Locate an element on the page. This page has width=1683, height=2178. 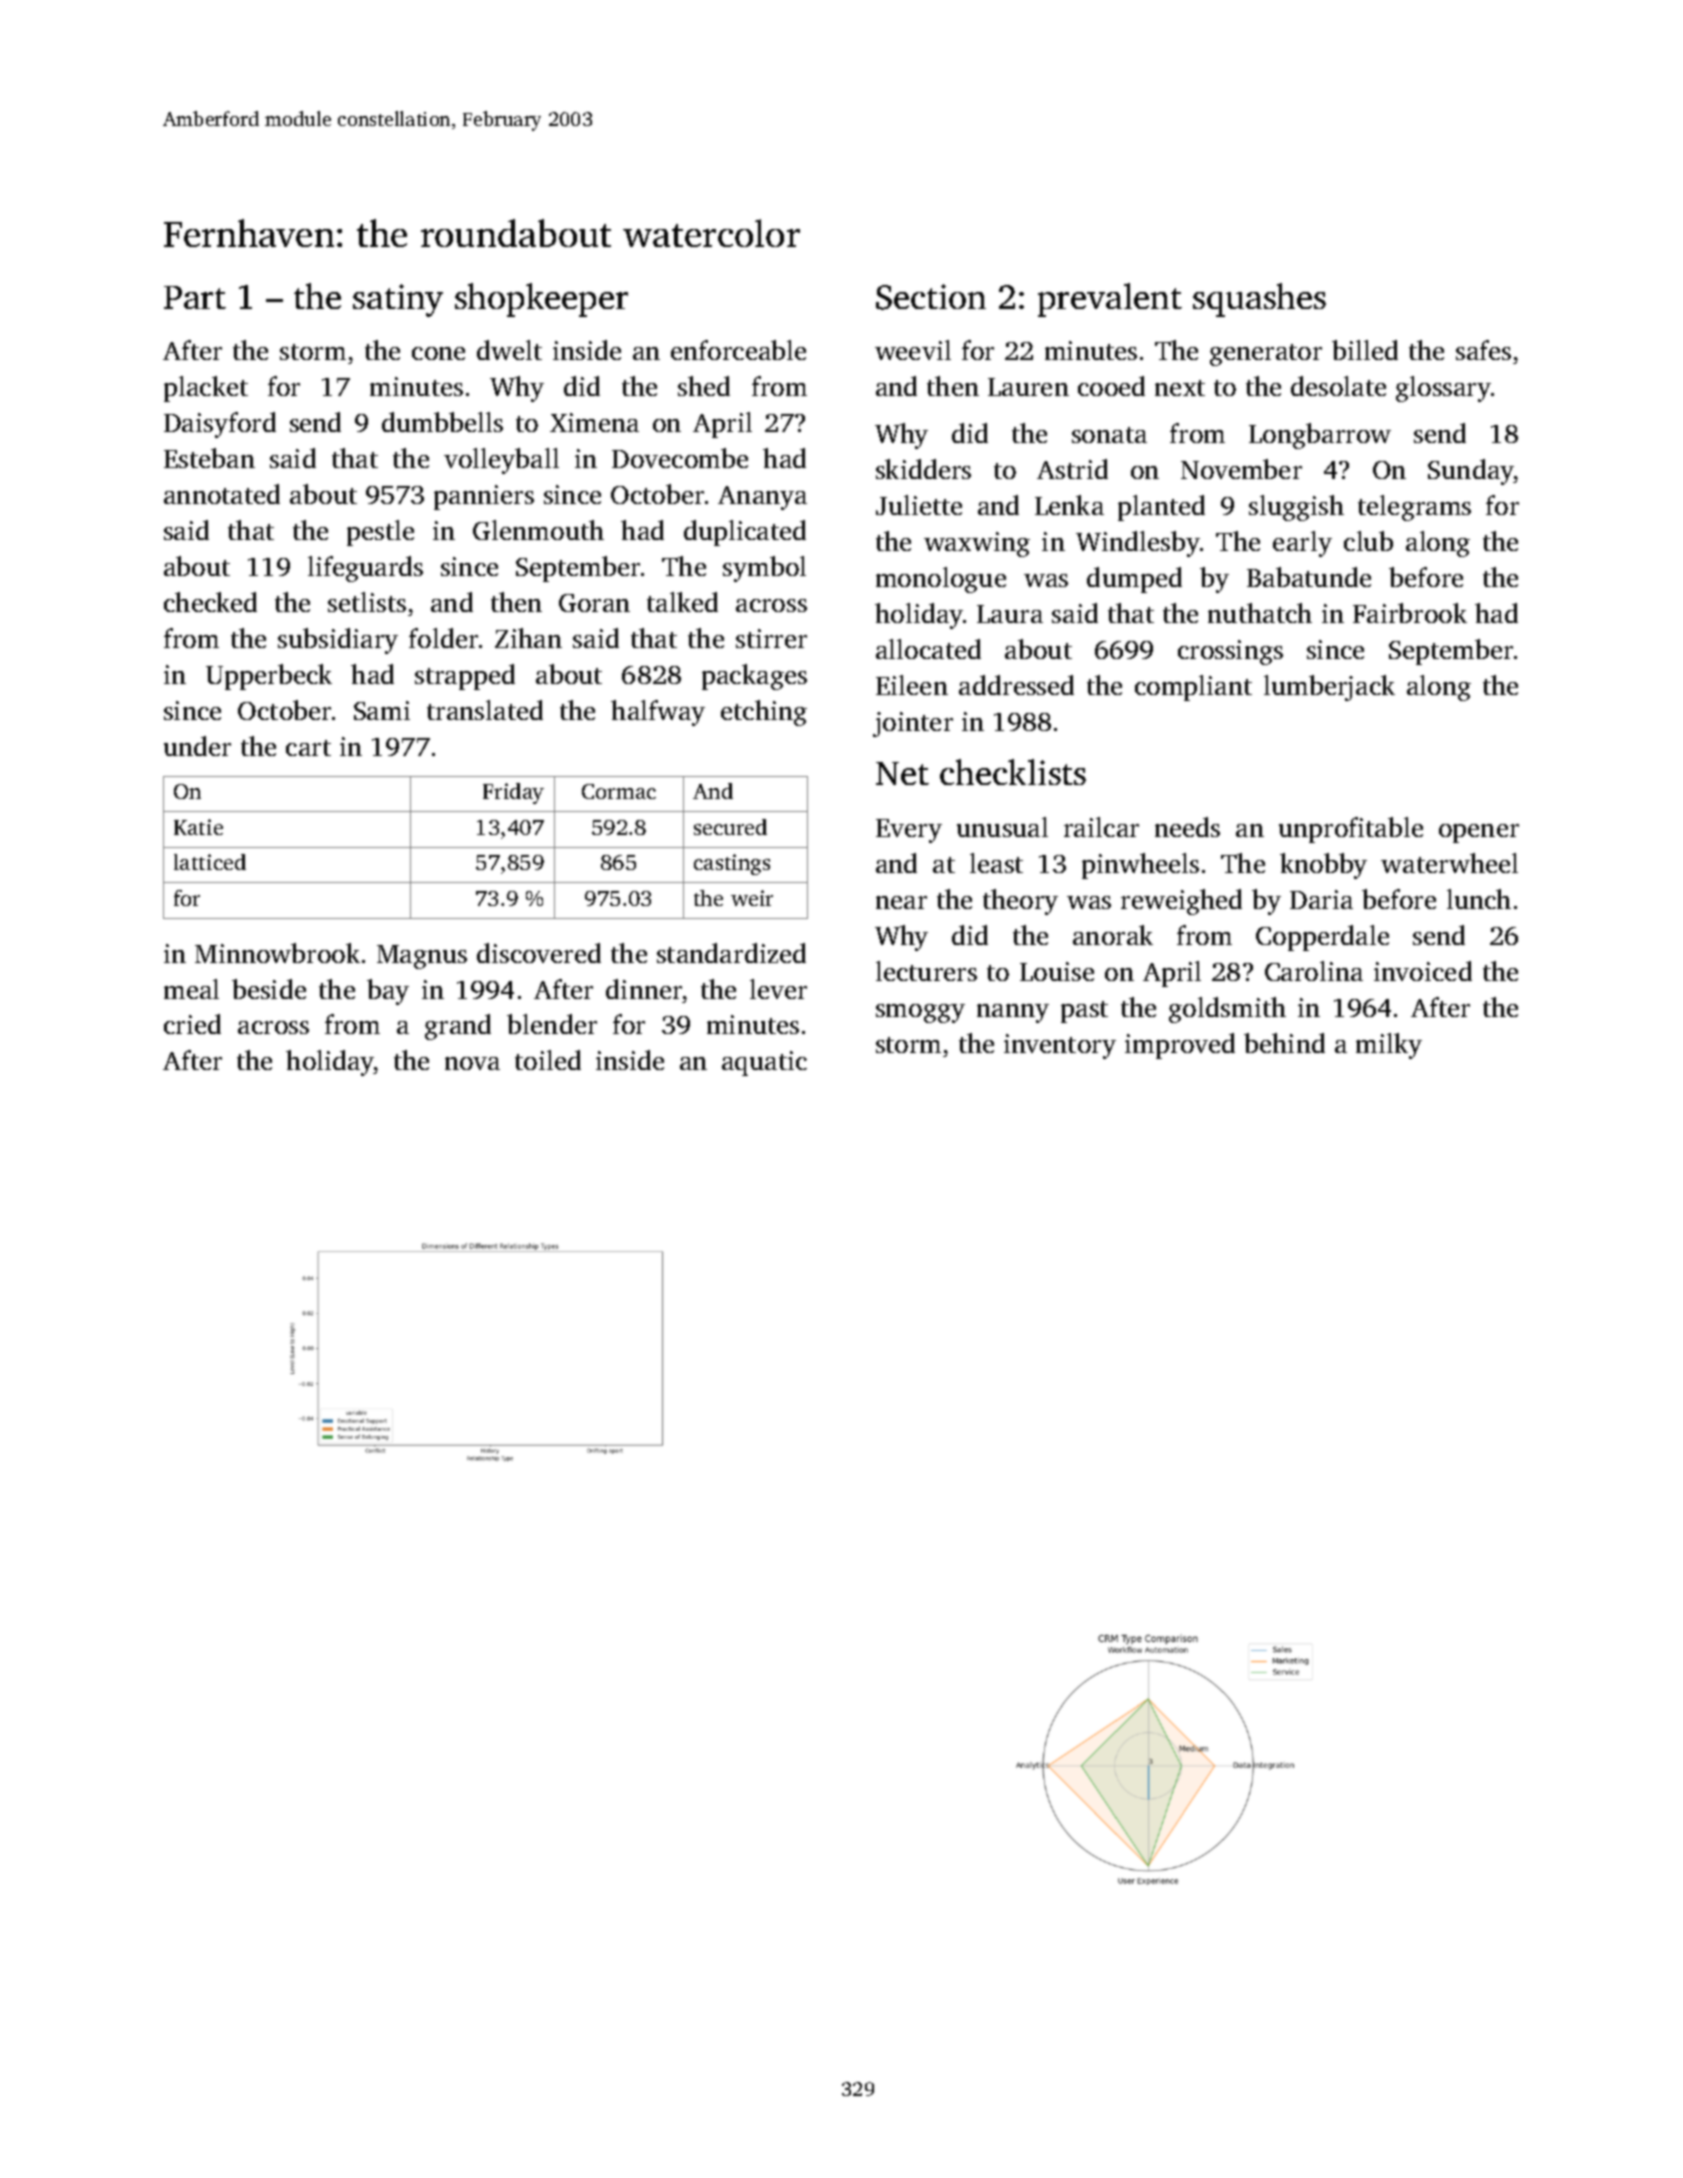
safes is located at coordinates (1483, 350).
